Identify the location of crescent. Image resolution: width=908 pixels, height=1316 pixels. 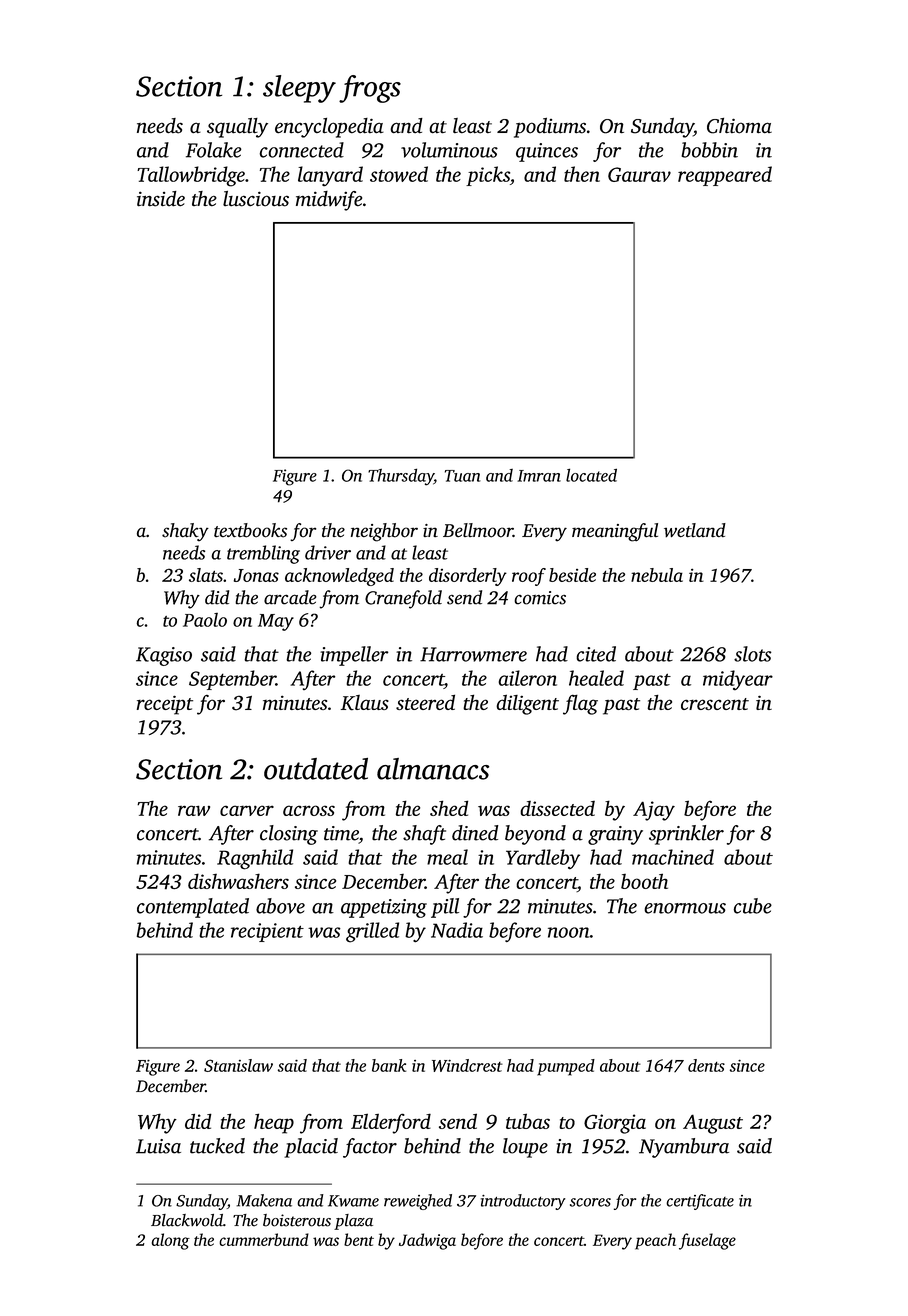
(715, 704).
